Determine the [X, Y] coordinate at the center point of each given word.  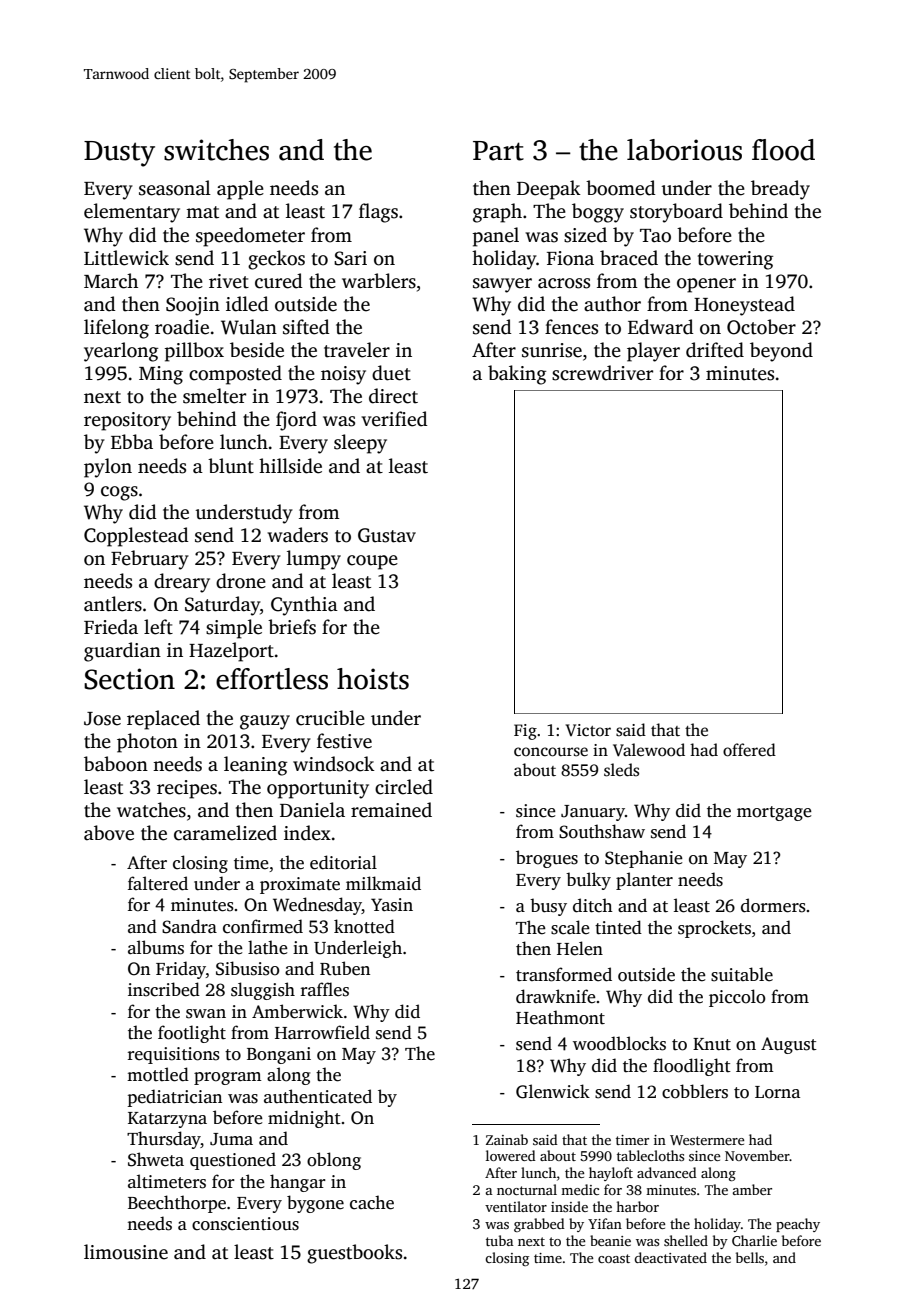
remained [391, 810]
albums [156, 947]
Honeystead [744, 306]
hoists [373, 679]
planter [644, 881]
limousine [126, 1252]
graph [497, 213]
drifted [715, 350]
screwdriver [602, 373]
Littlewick [126, 258]
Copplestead [136, 537]
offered [749, 750]
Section [129, 679]
